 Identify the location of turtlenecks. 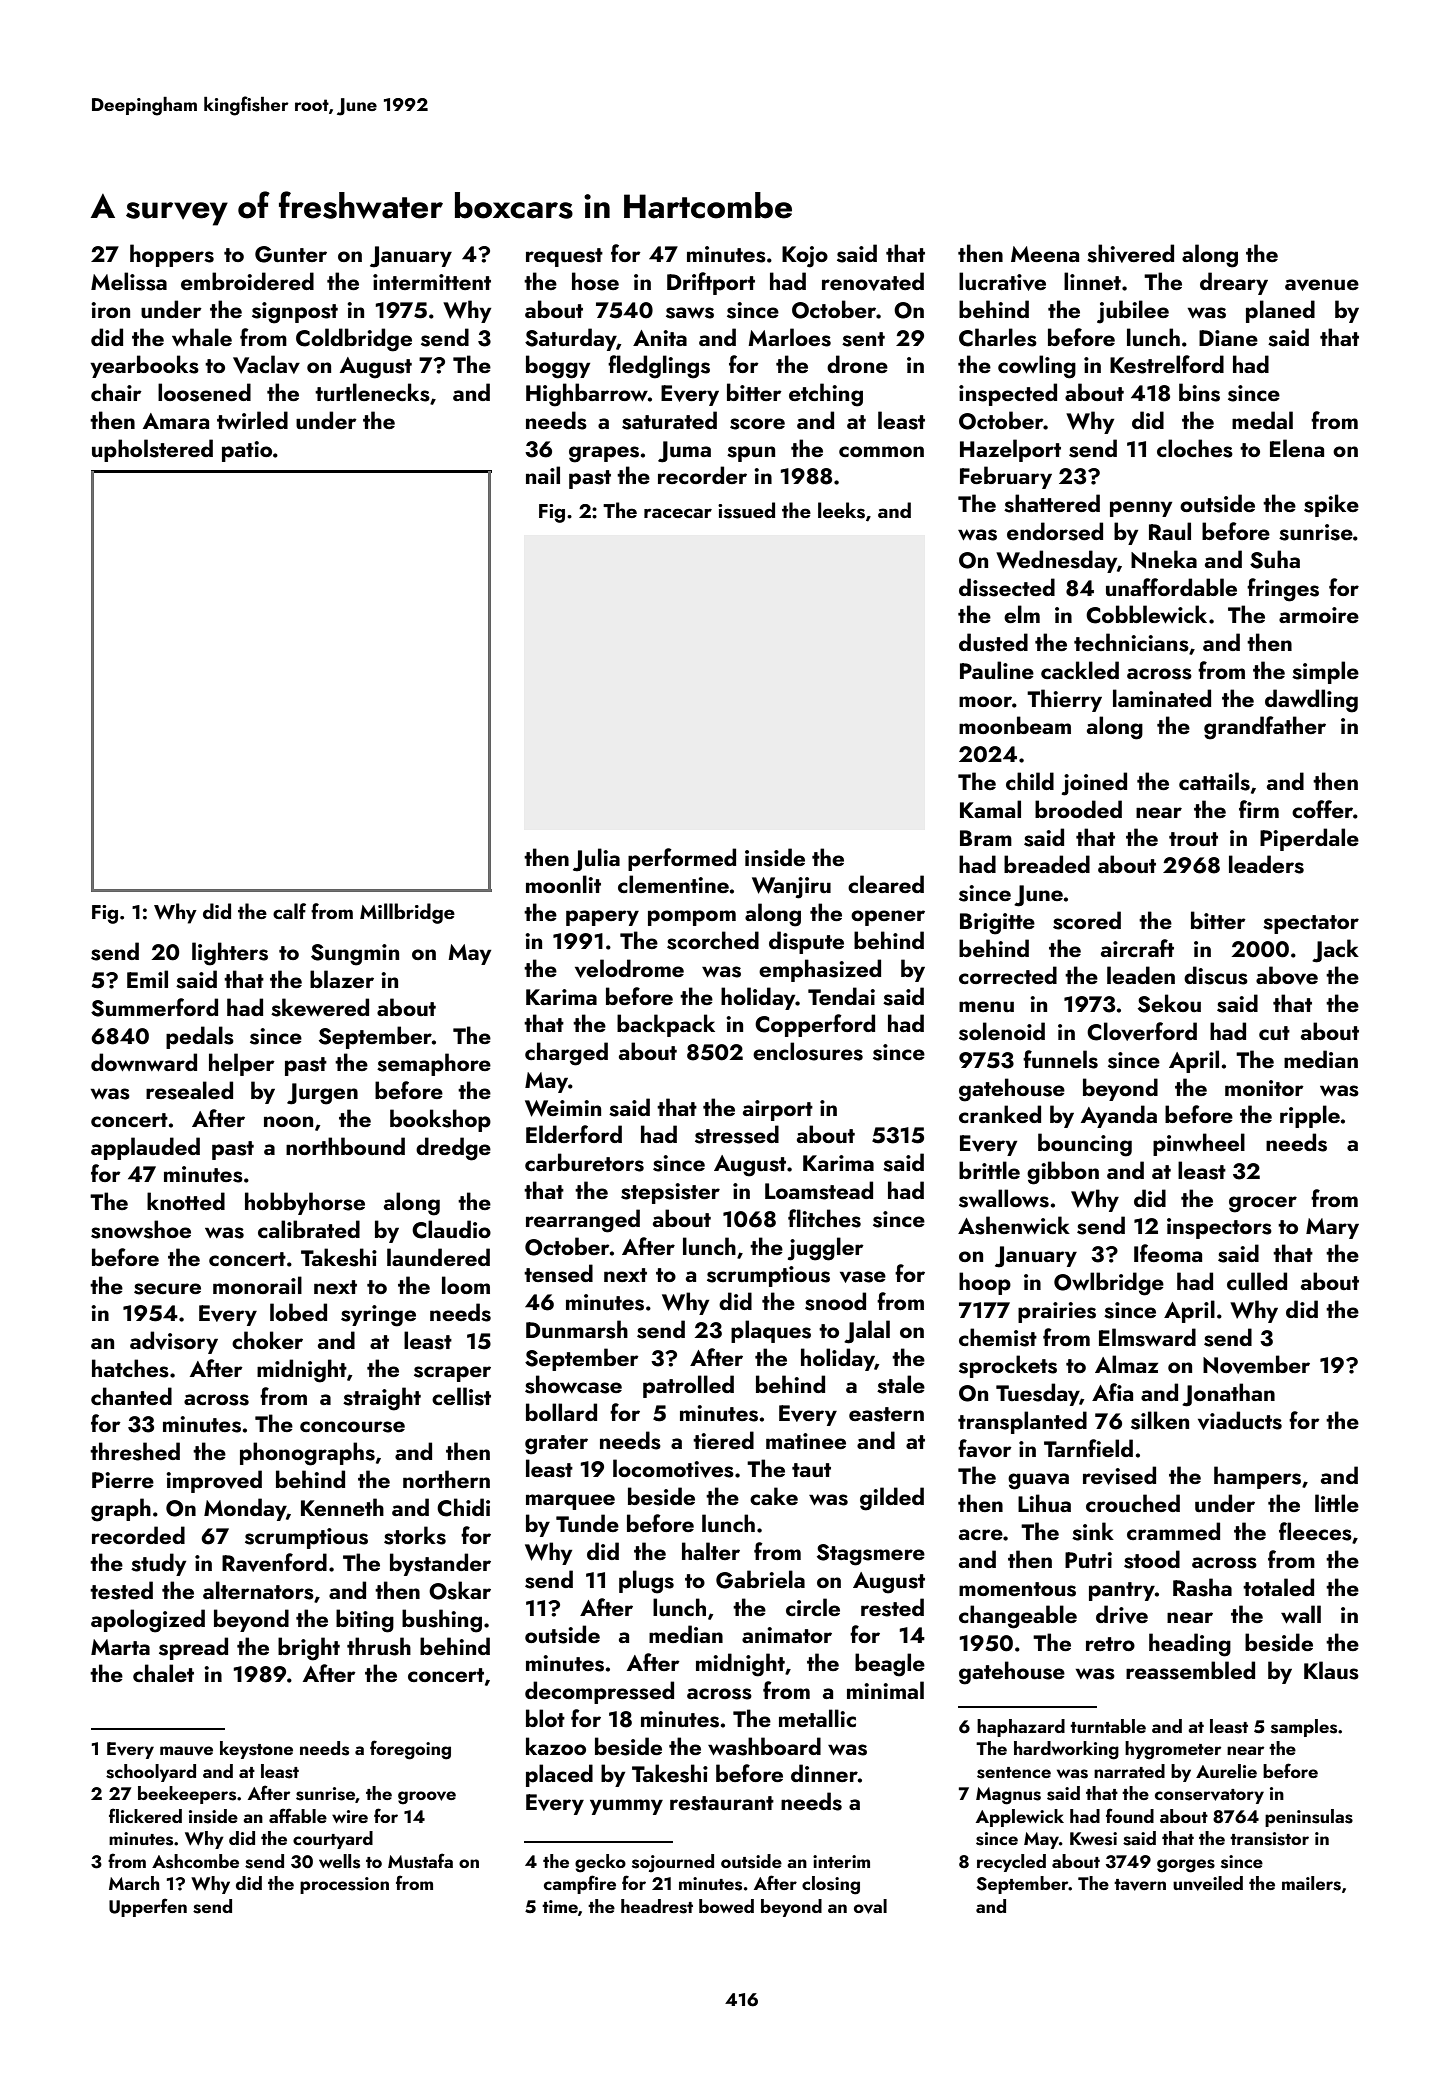
(372, 392).
